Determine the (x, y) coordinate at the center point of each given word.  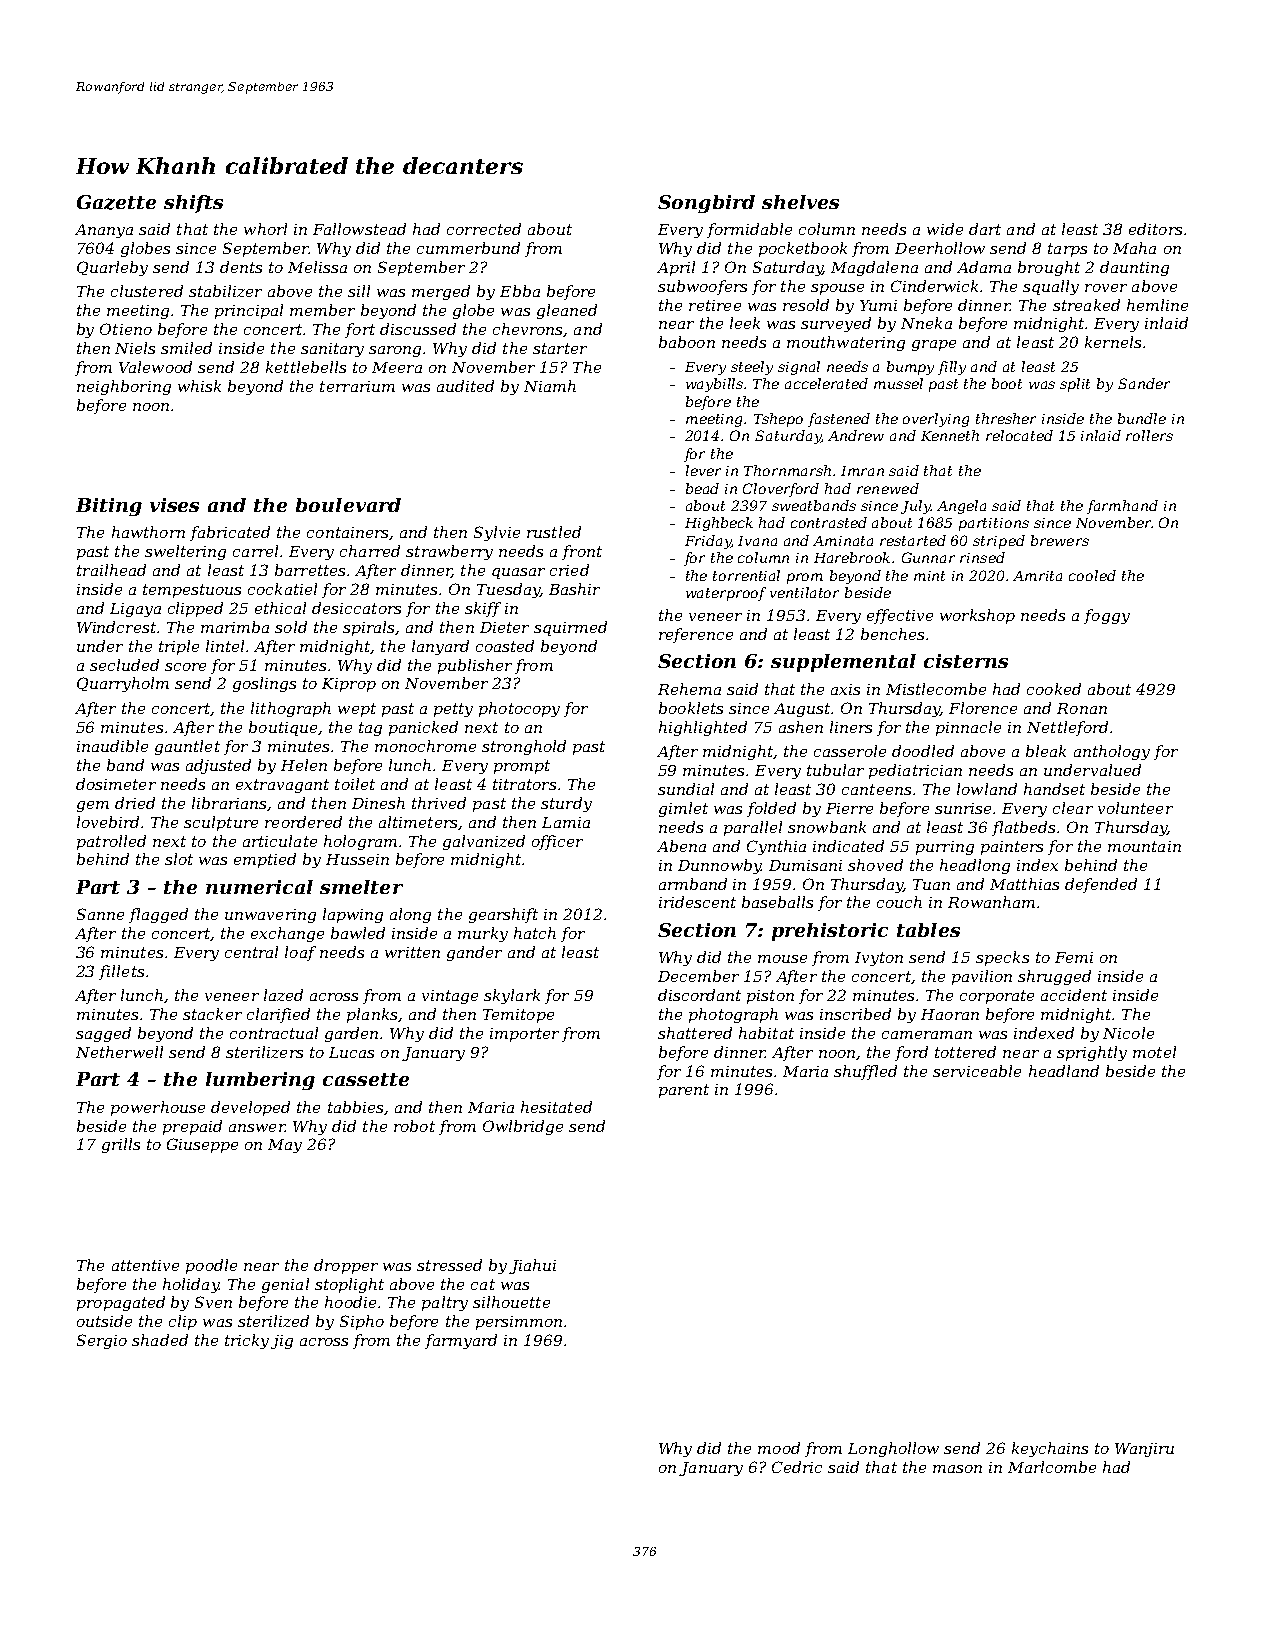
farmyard (461, 1341)
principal (249, 311)
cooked (1054, 689)
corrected (484, 229)
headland (1064, 1071)
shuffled (865, 1072)
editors (1155, 229)
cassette (366, 1079)
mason (957, 1469)
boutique (283, 728)
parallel (753, 828)
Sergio (102, 1341)
